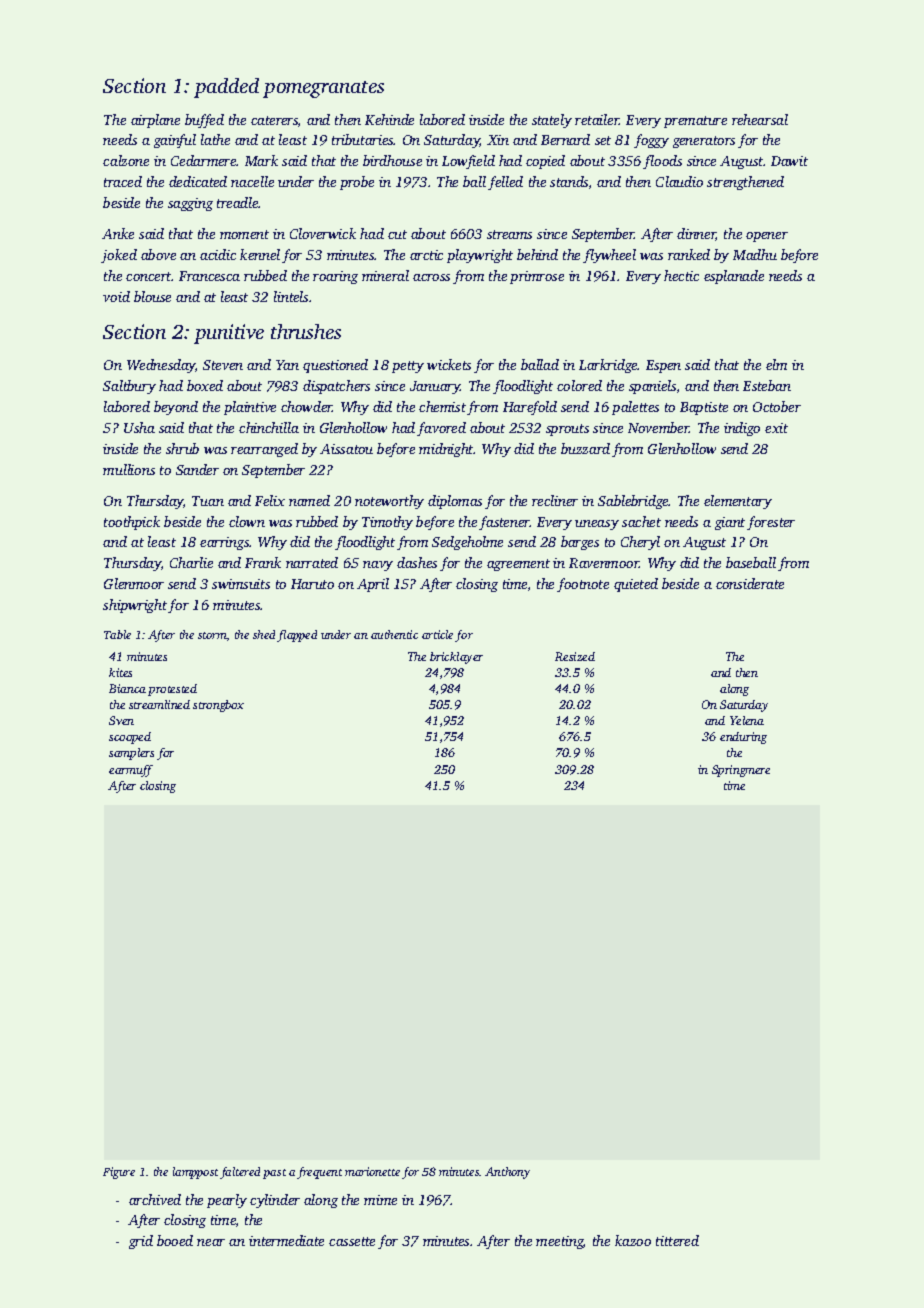  Describe the element at coordinates (323, 89) in the document. I see `pomegranates` at that location.
